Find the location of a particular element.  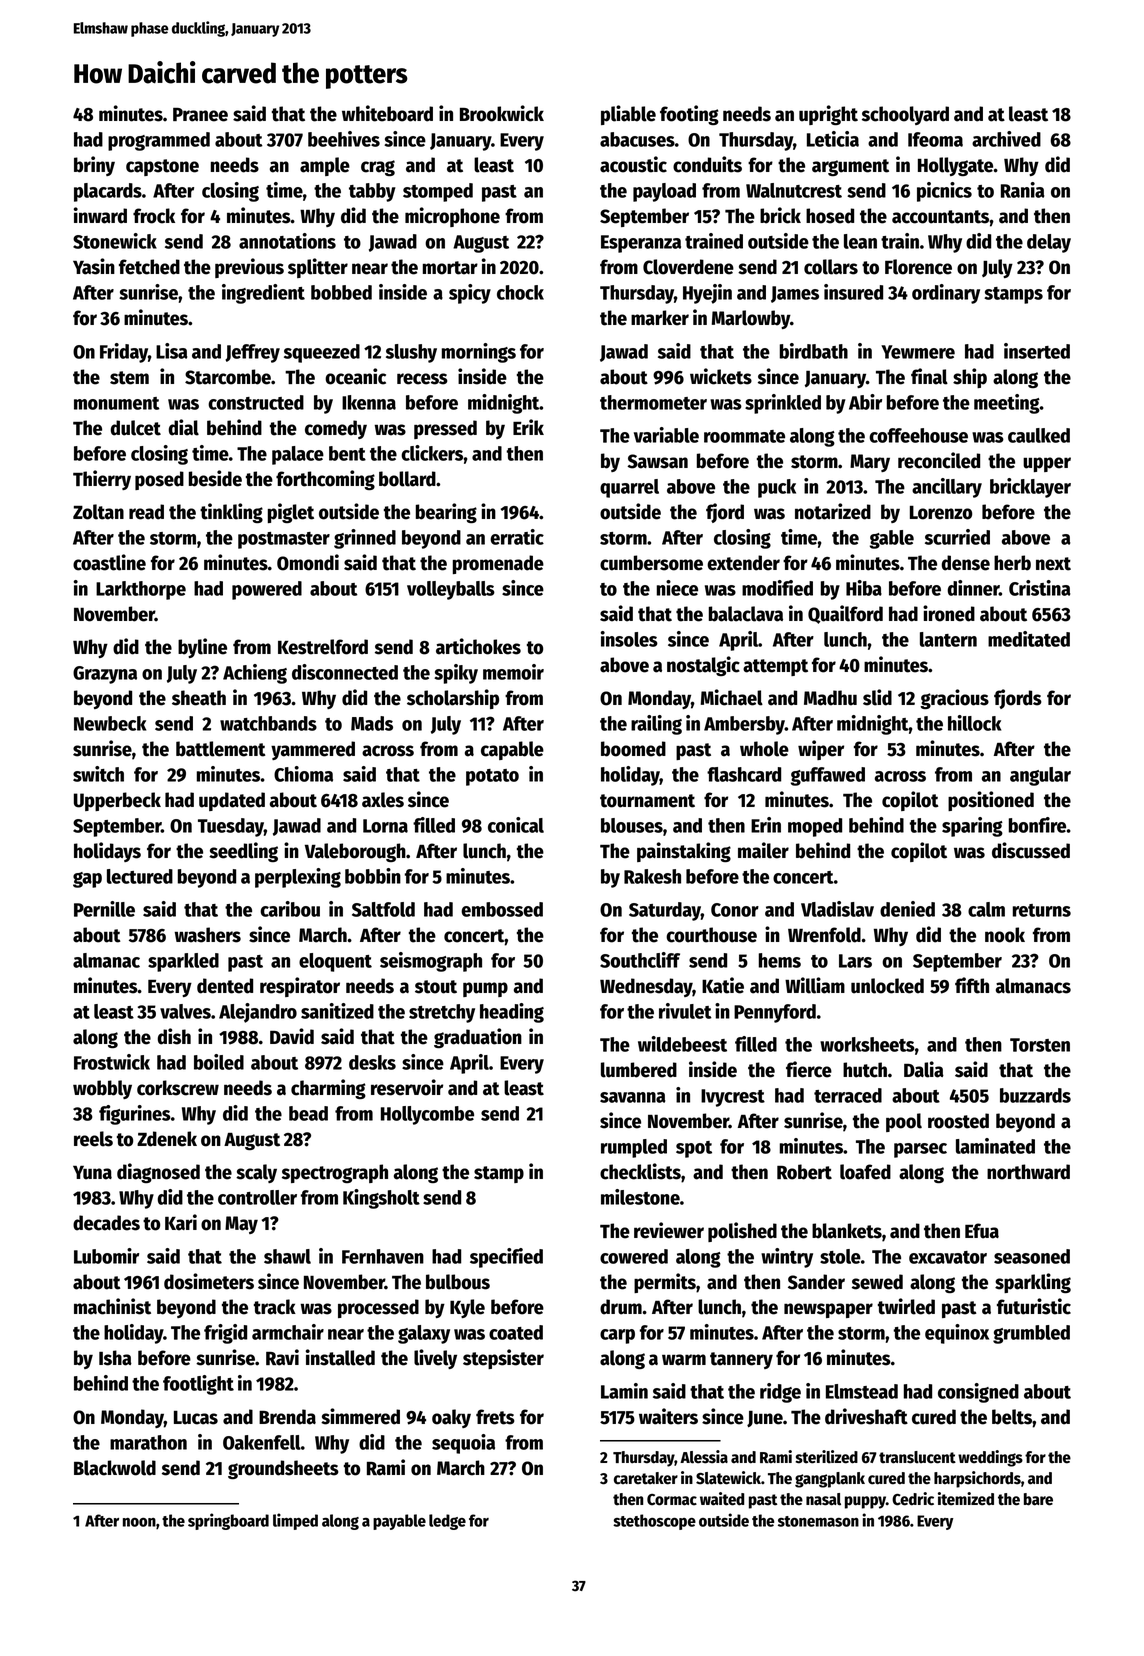

meditated is located at coordinates (1029, 639).
